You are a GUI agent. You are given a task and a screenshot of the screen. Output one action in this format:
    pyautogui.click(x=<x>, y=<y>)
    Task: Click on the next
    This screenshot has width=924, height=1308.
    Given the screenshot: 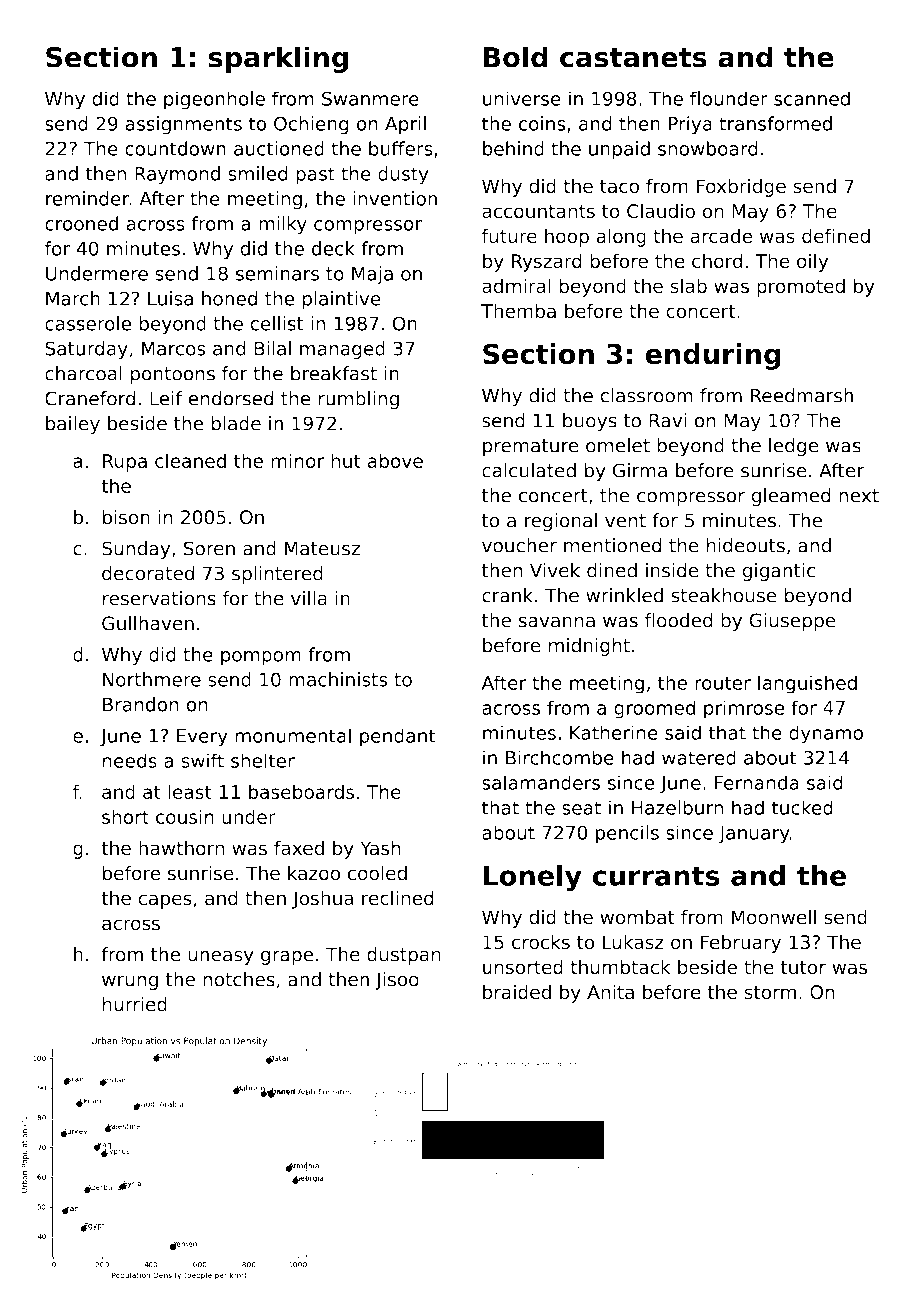 What is the action you would take?
    pyautogui.click(x=859, y=496)
